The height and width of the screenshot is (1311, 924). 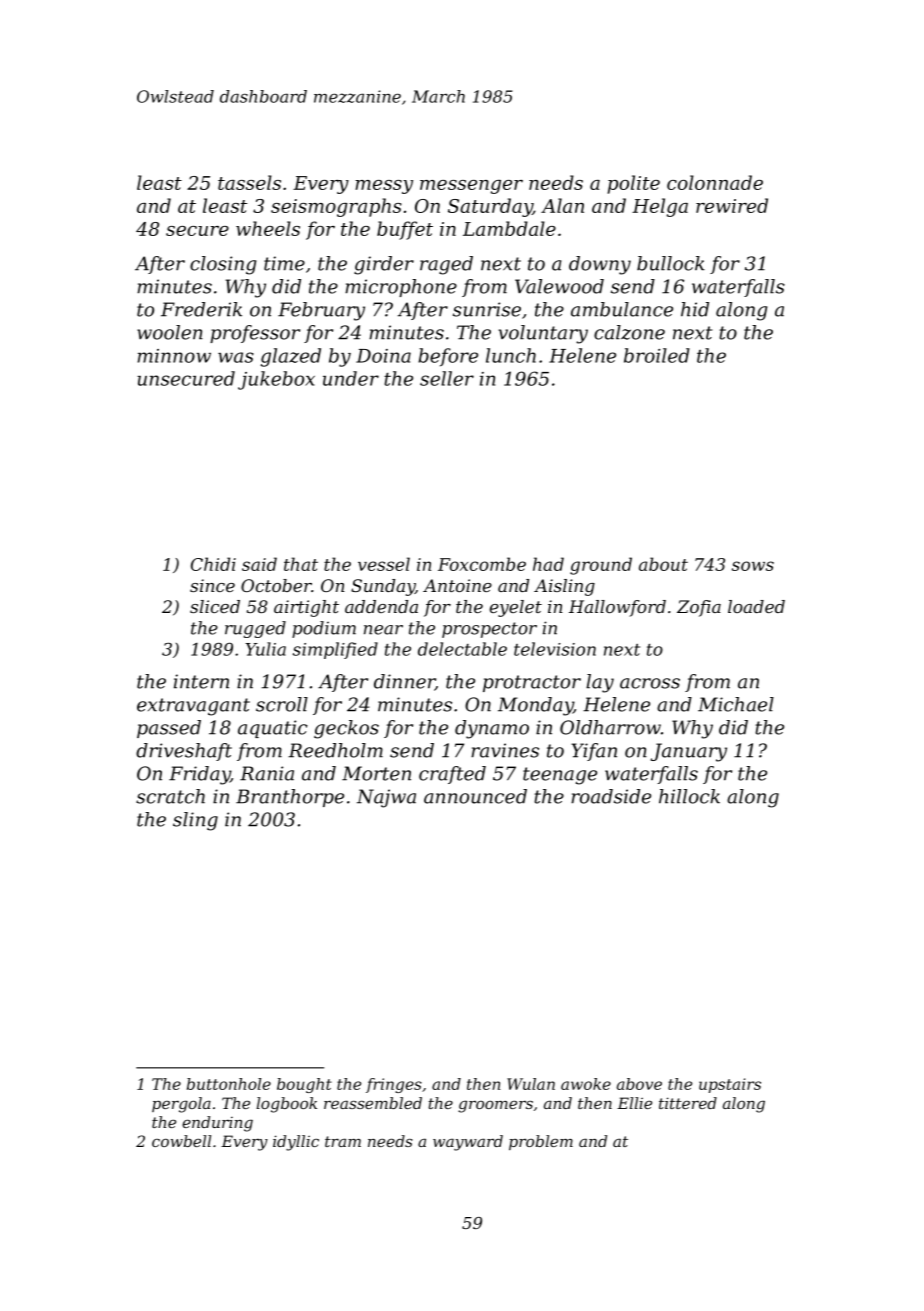 What do you see at coordinates (217, 1124) in the screenshot?
I see `enduring` at bounding box center [217, 1124].
